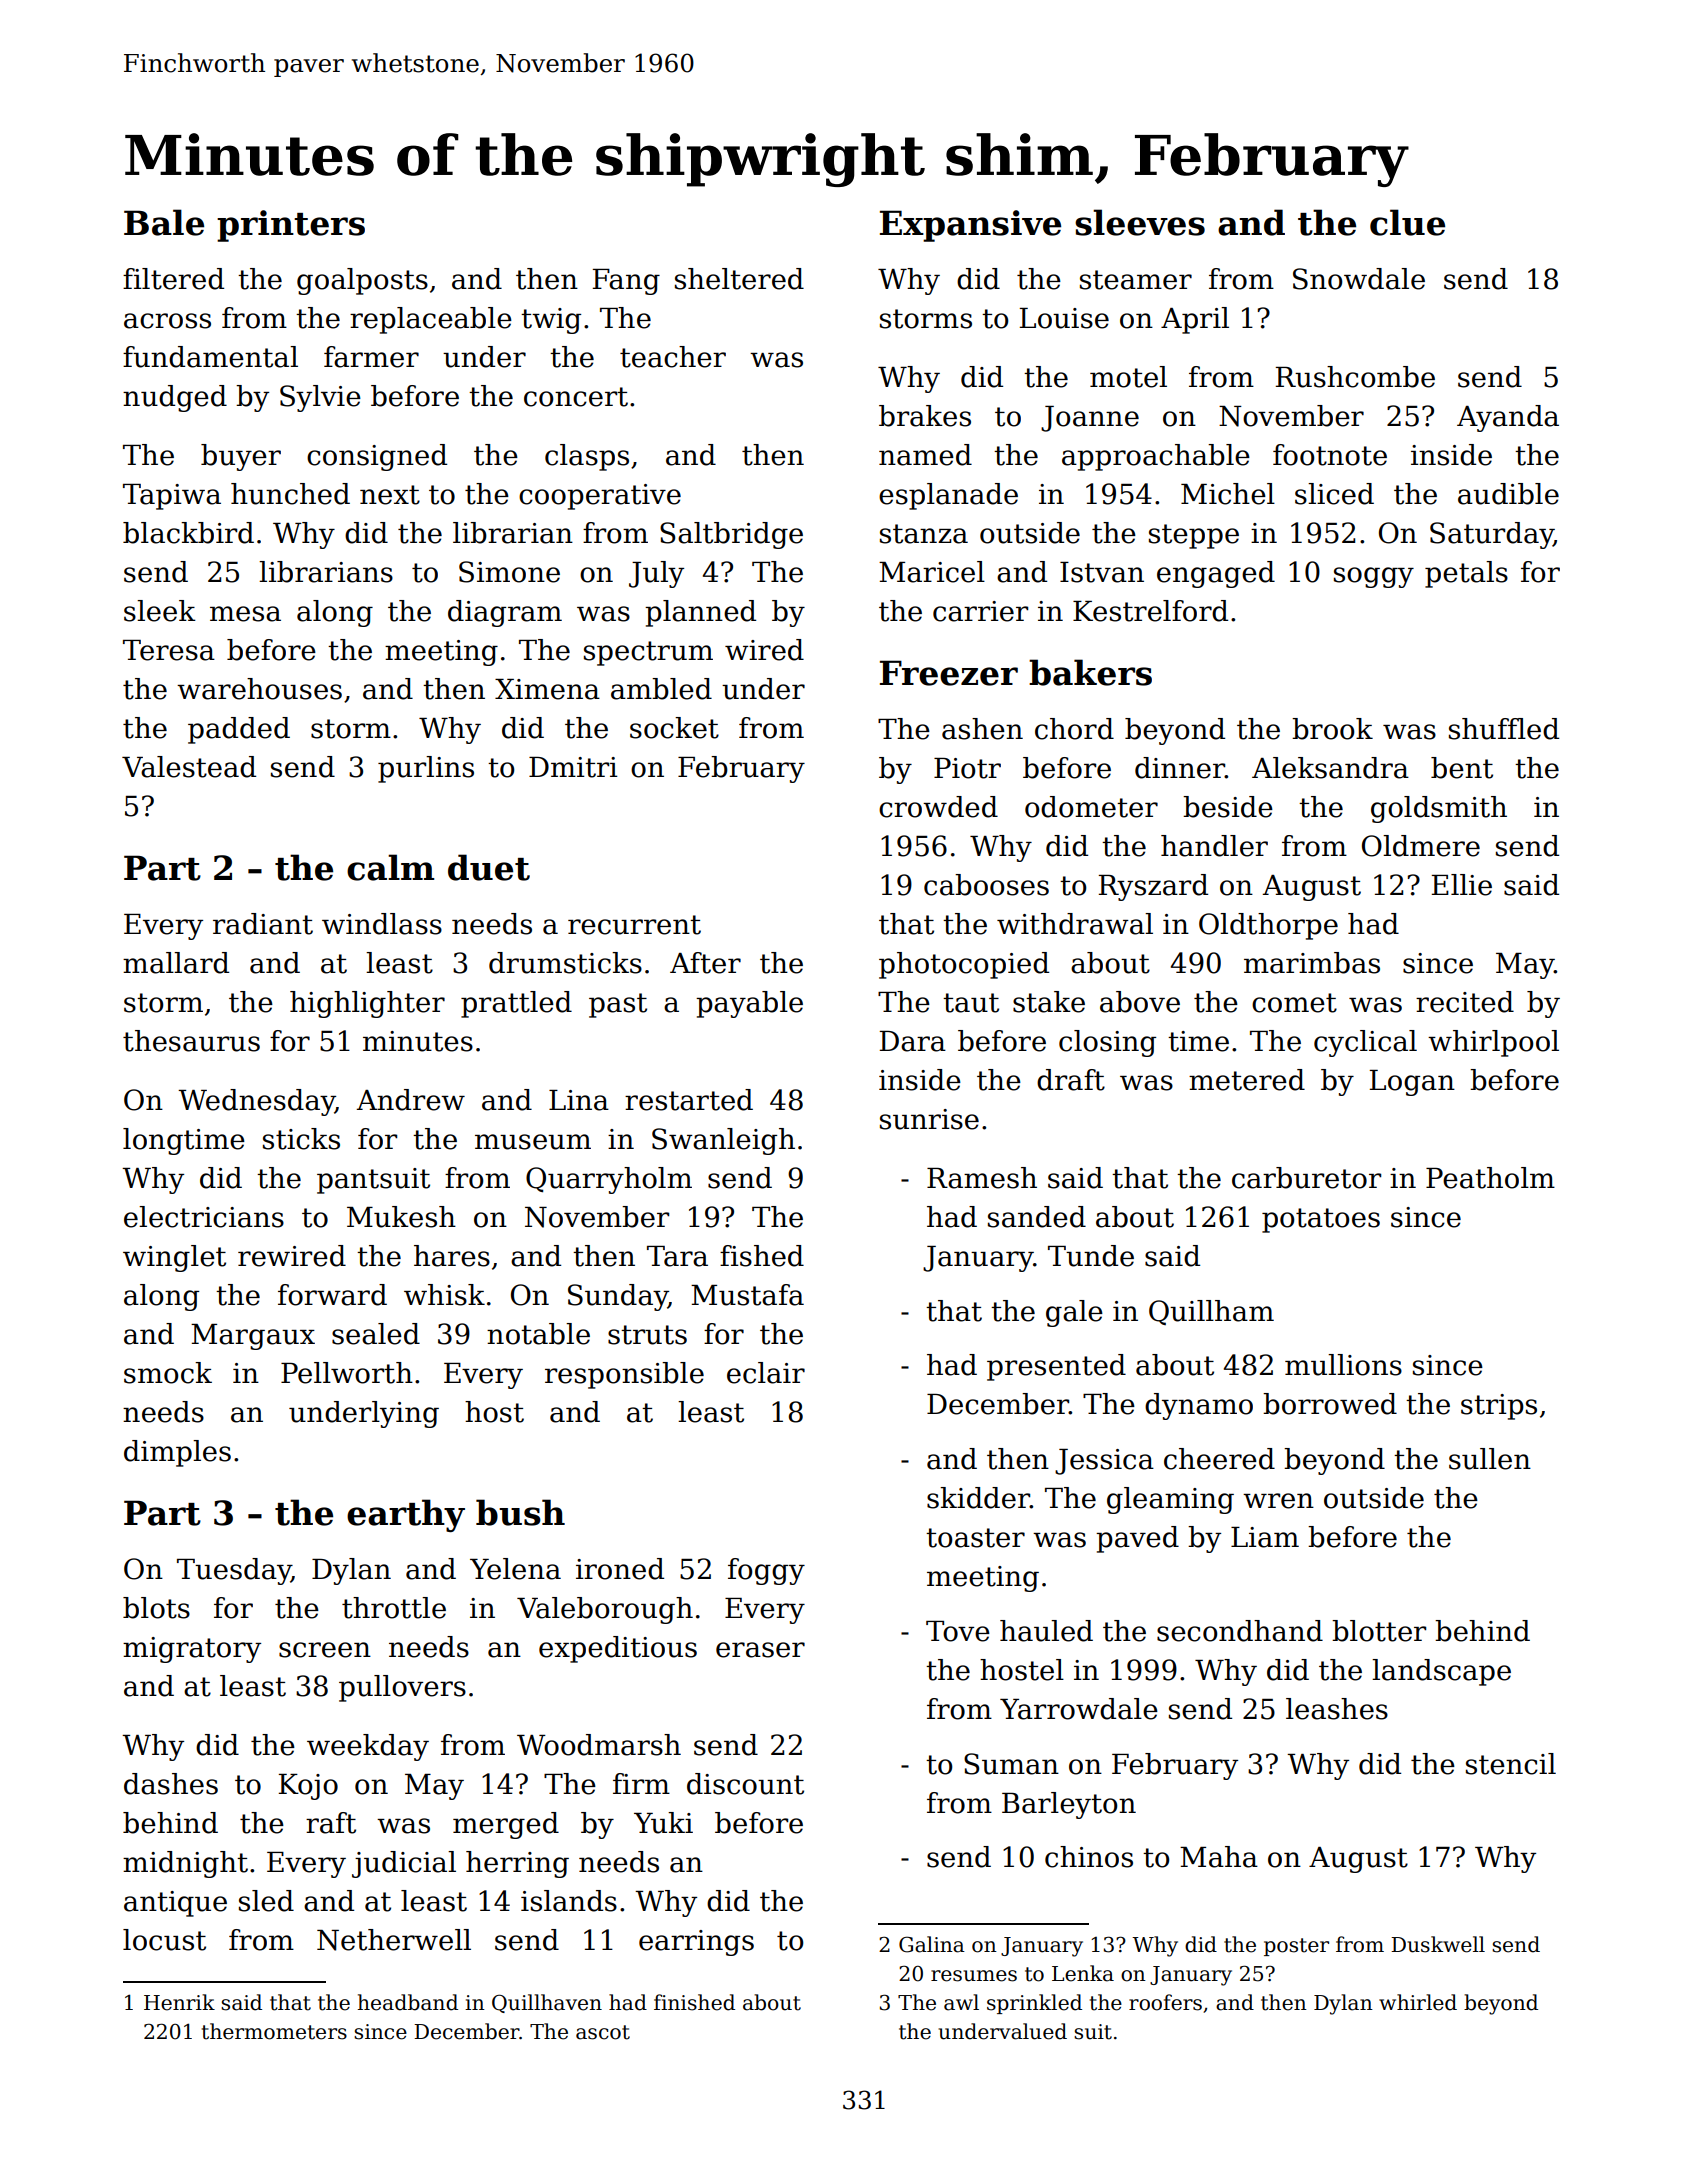  Describe the element at coordinates (253, 1337) in the screenshot. I see `Margaux` at that location.
